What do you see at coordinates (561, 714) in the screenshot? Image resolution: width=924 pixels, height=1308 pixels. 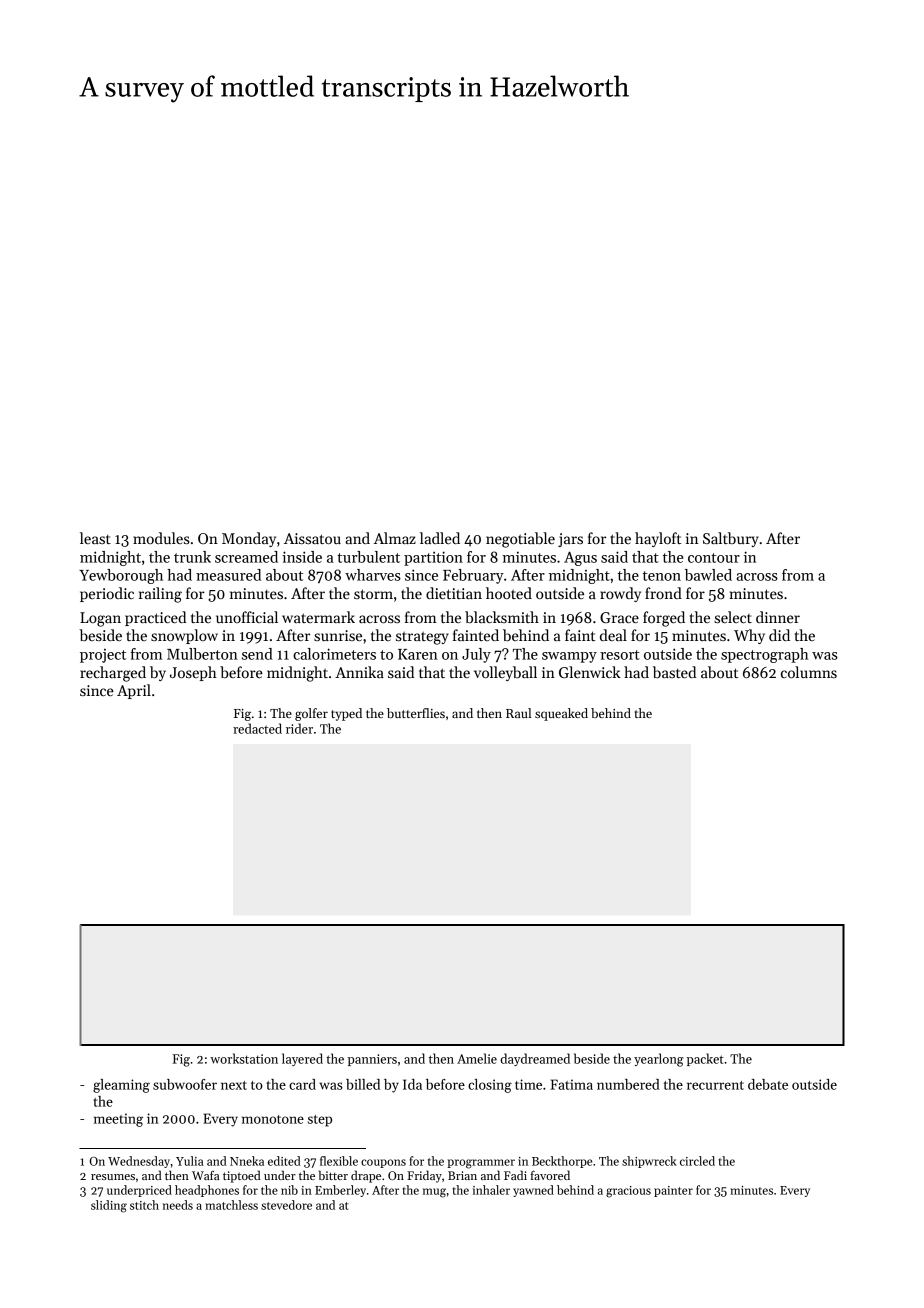 I see `squeaked` at bounding box center [561, 714].
